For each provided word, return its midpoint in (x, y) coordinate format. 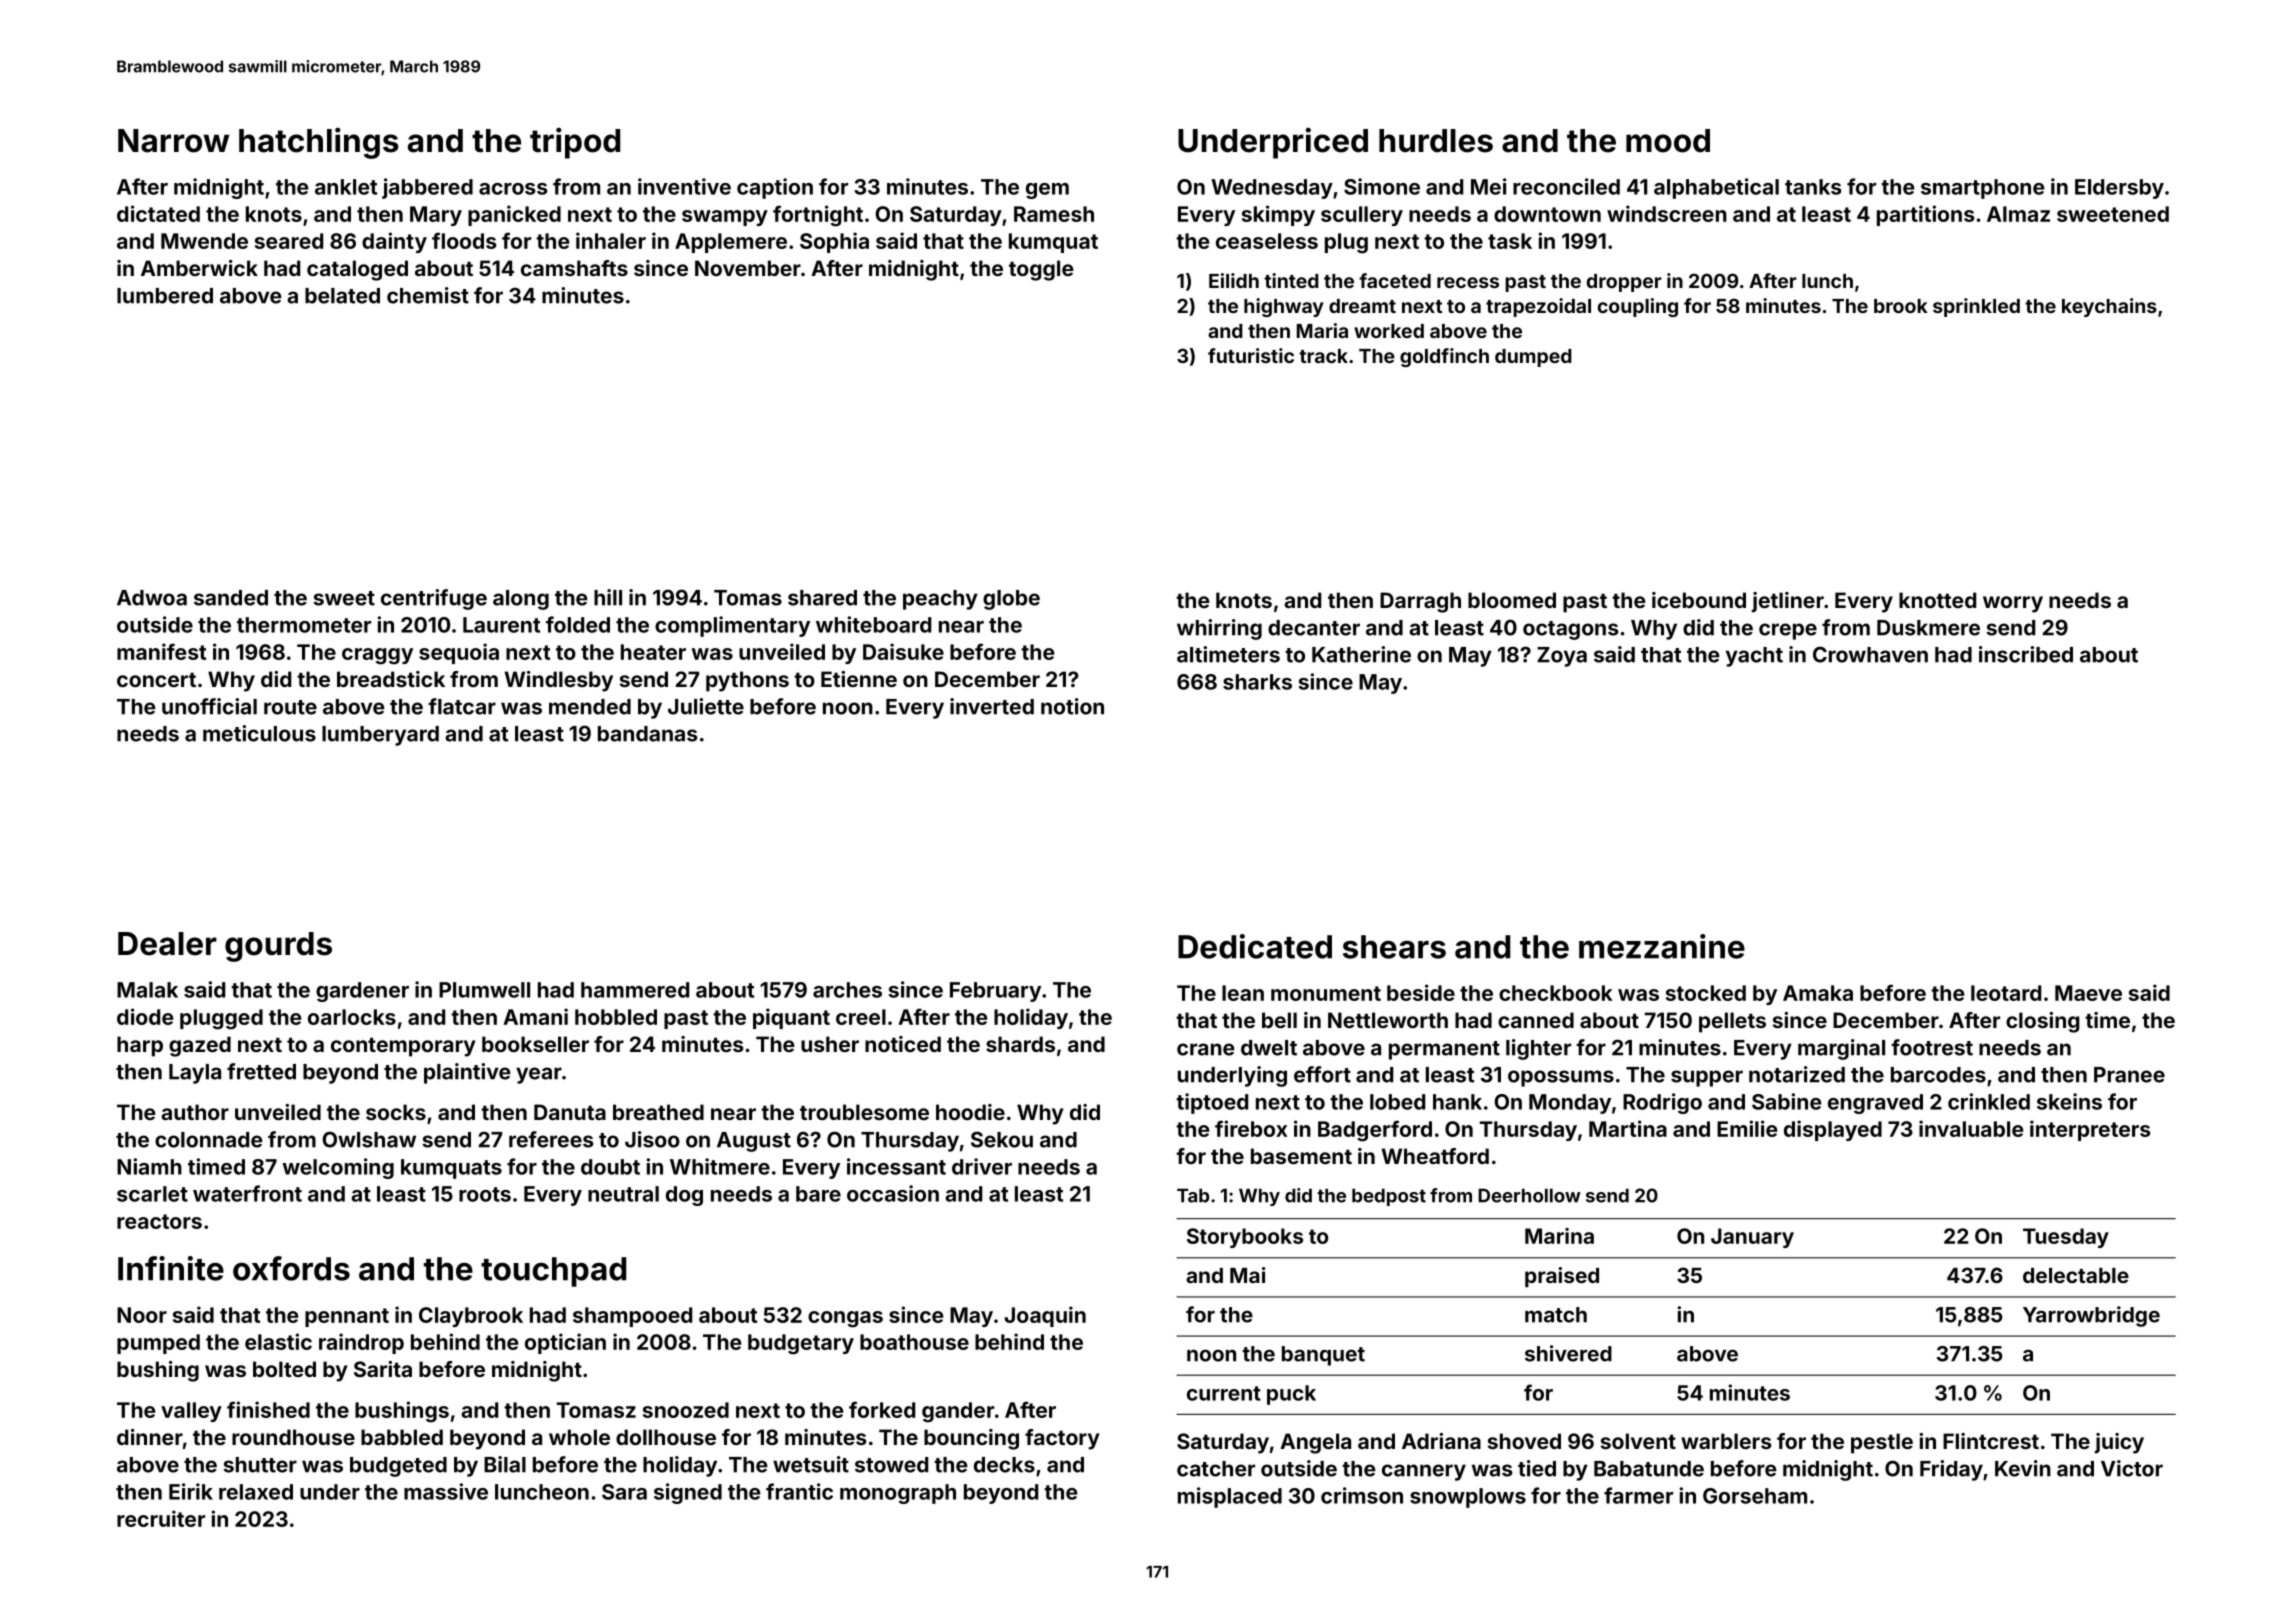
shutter (260, 1465)
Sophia (834, 242)
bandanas (648, 734)
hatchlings (319, 143)
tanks (1813, 187)
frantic (799, 1491)
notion (1072, 706)
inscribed (2026, 654)
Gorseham (1755, 1496)
